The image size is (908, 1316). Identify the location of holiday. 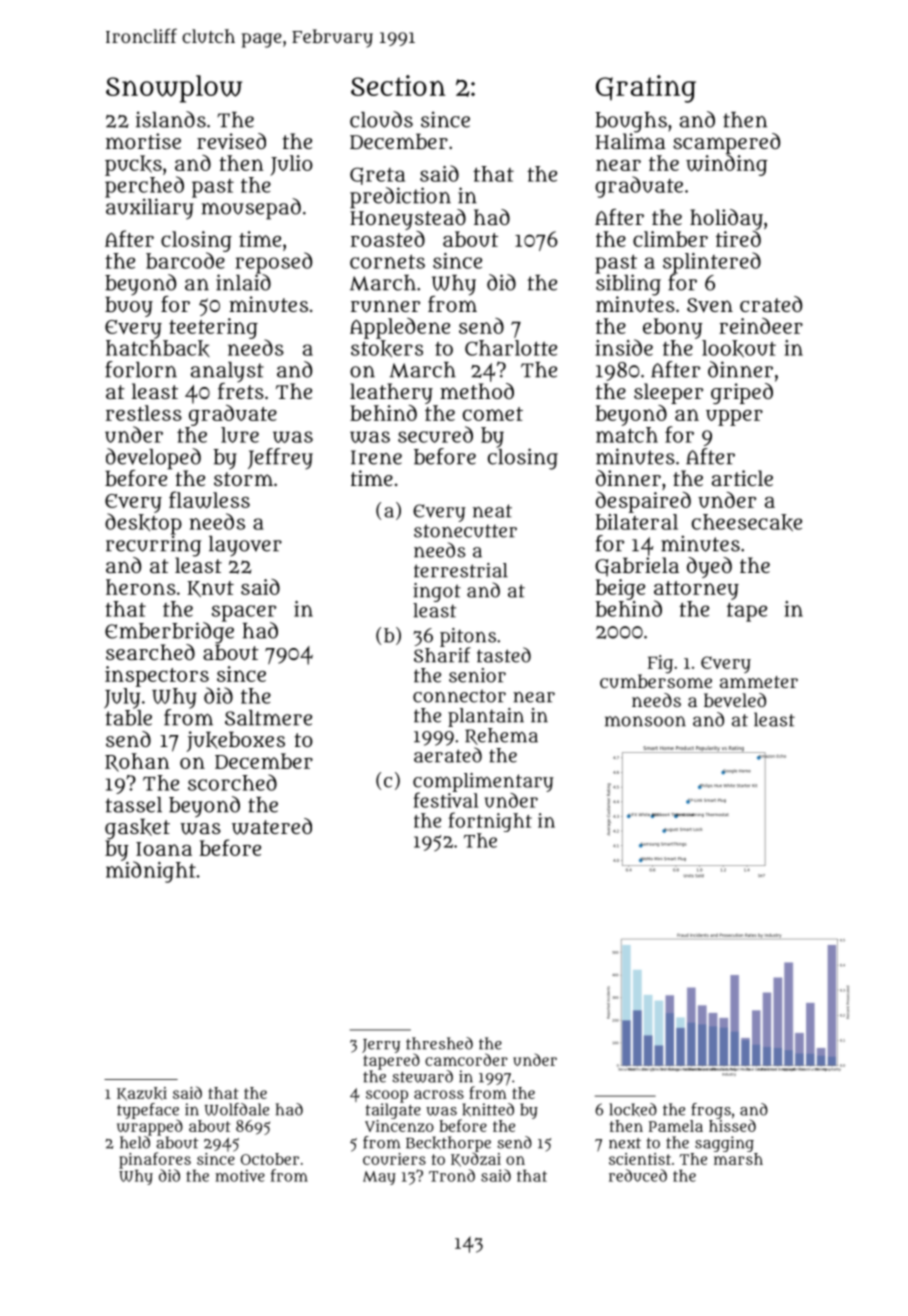
(726, 219).
